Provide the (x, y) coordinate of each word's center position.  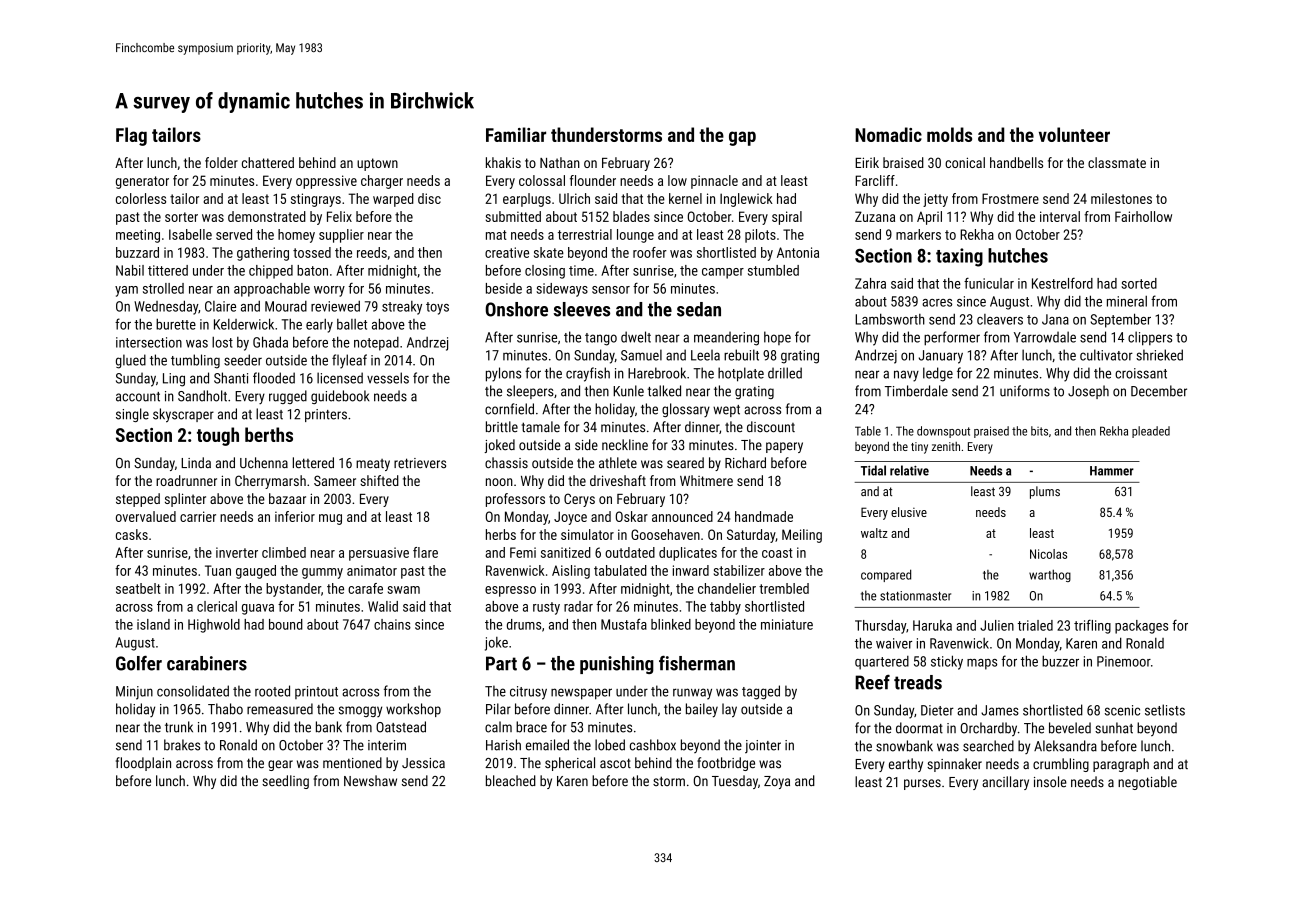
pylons (503, 374)
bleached (511, 781)
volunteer (1074, 134)
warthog (1050, 575)
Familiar (516, 134)
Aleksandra (1065, 746)
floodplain (143, 764)
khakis (503, 162)
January (941, 357)
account (138, 397)
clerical (217, 606)
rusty (546, 608)
